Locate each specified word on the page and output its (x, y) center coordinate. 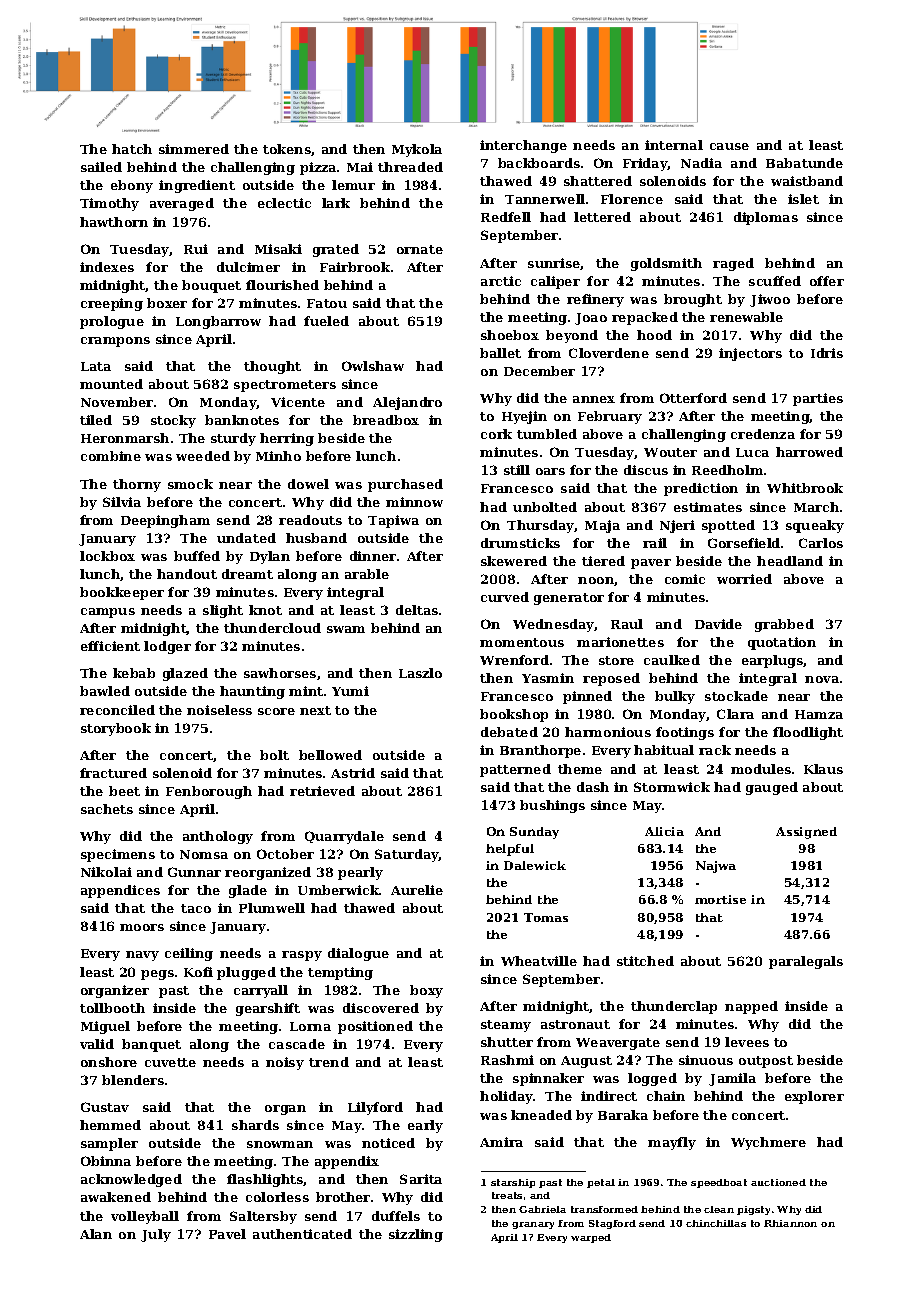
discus (646, 470)
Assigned (806, 833)
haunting (252, 692)
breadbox (386, 420)
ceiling (189, 954)
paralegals (806, 962)
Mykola (417, 150)
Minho (278, 456)
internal (674, 145)
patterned (515, 770)
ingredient (197, 186)
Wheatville (539, 961)
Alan (96, 1234)
